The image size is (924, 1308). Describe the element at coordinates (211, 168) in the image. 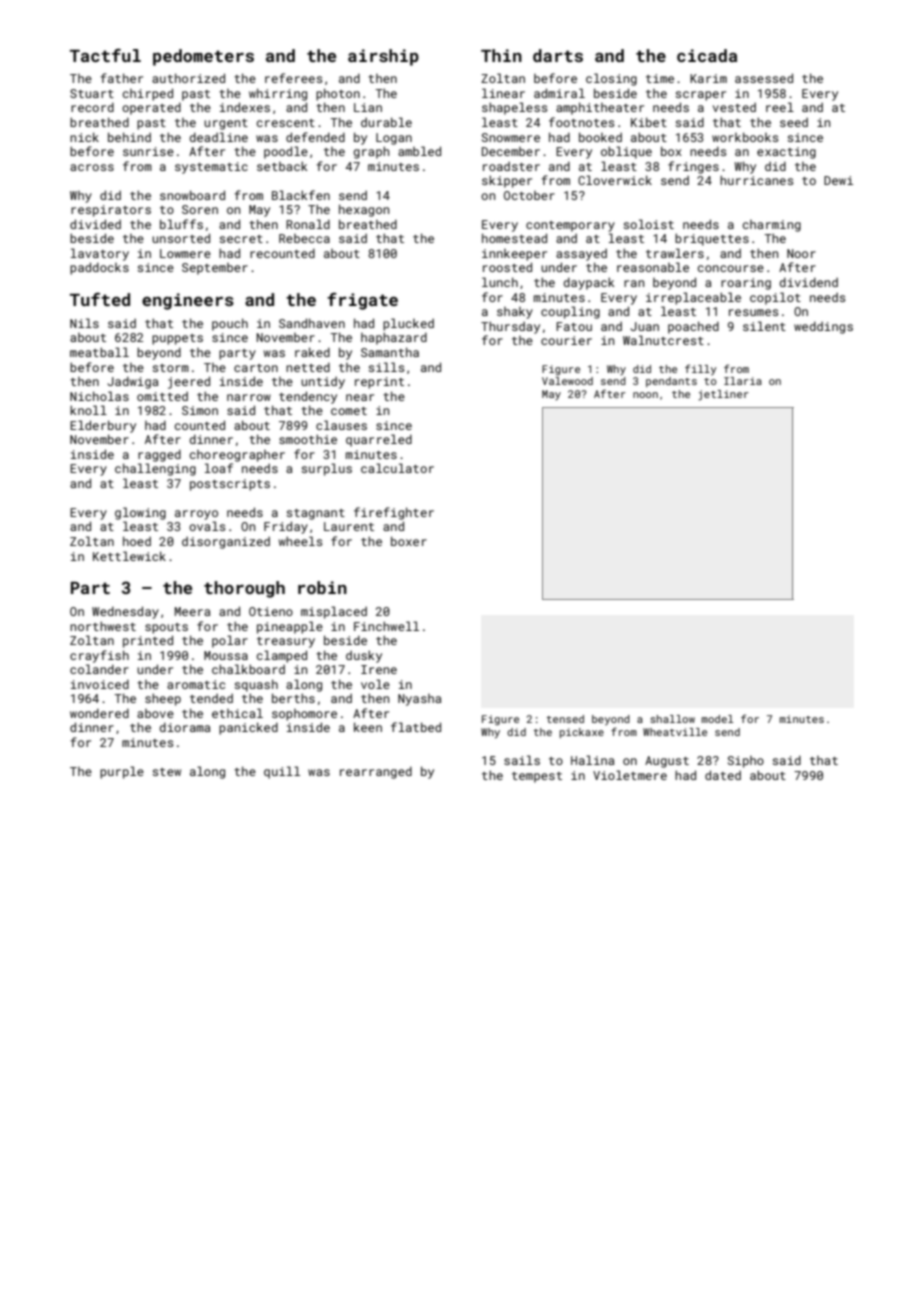

I see `systematic` at that location.
